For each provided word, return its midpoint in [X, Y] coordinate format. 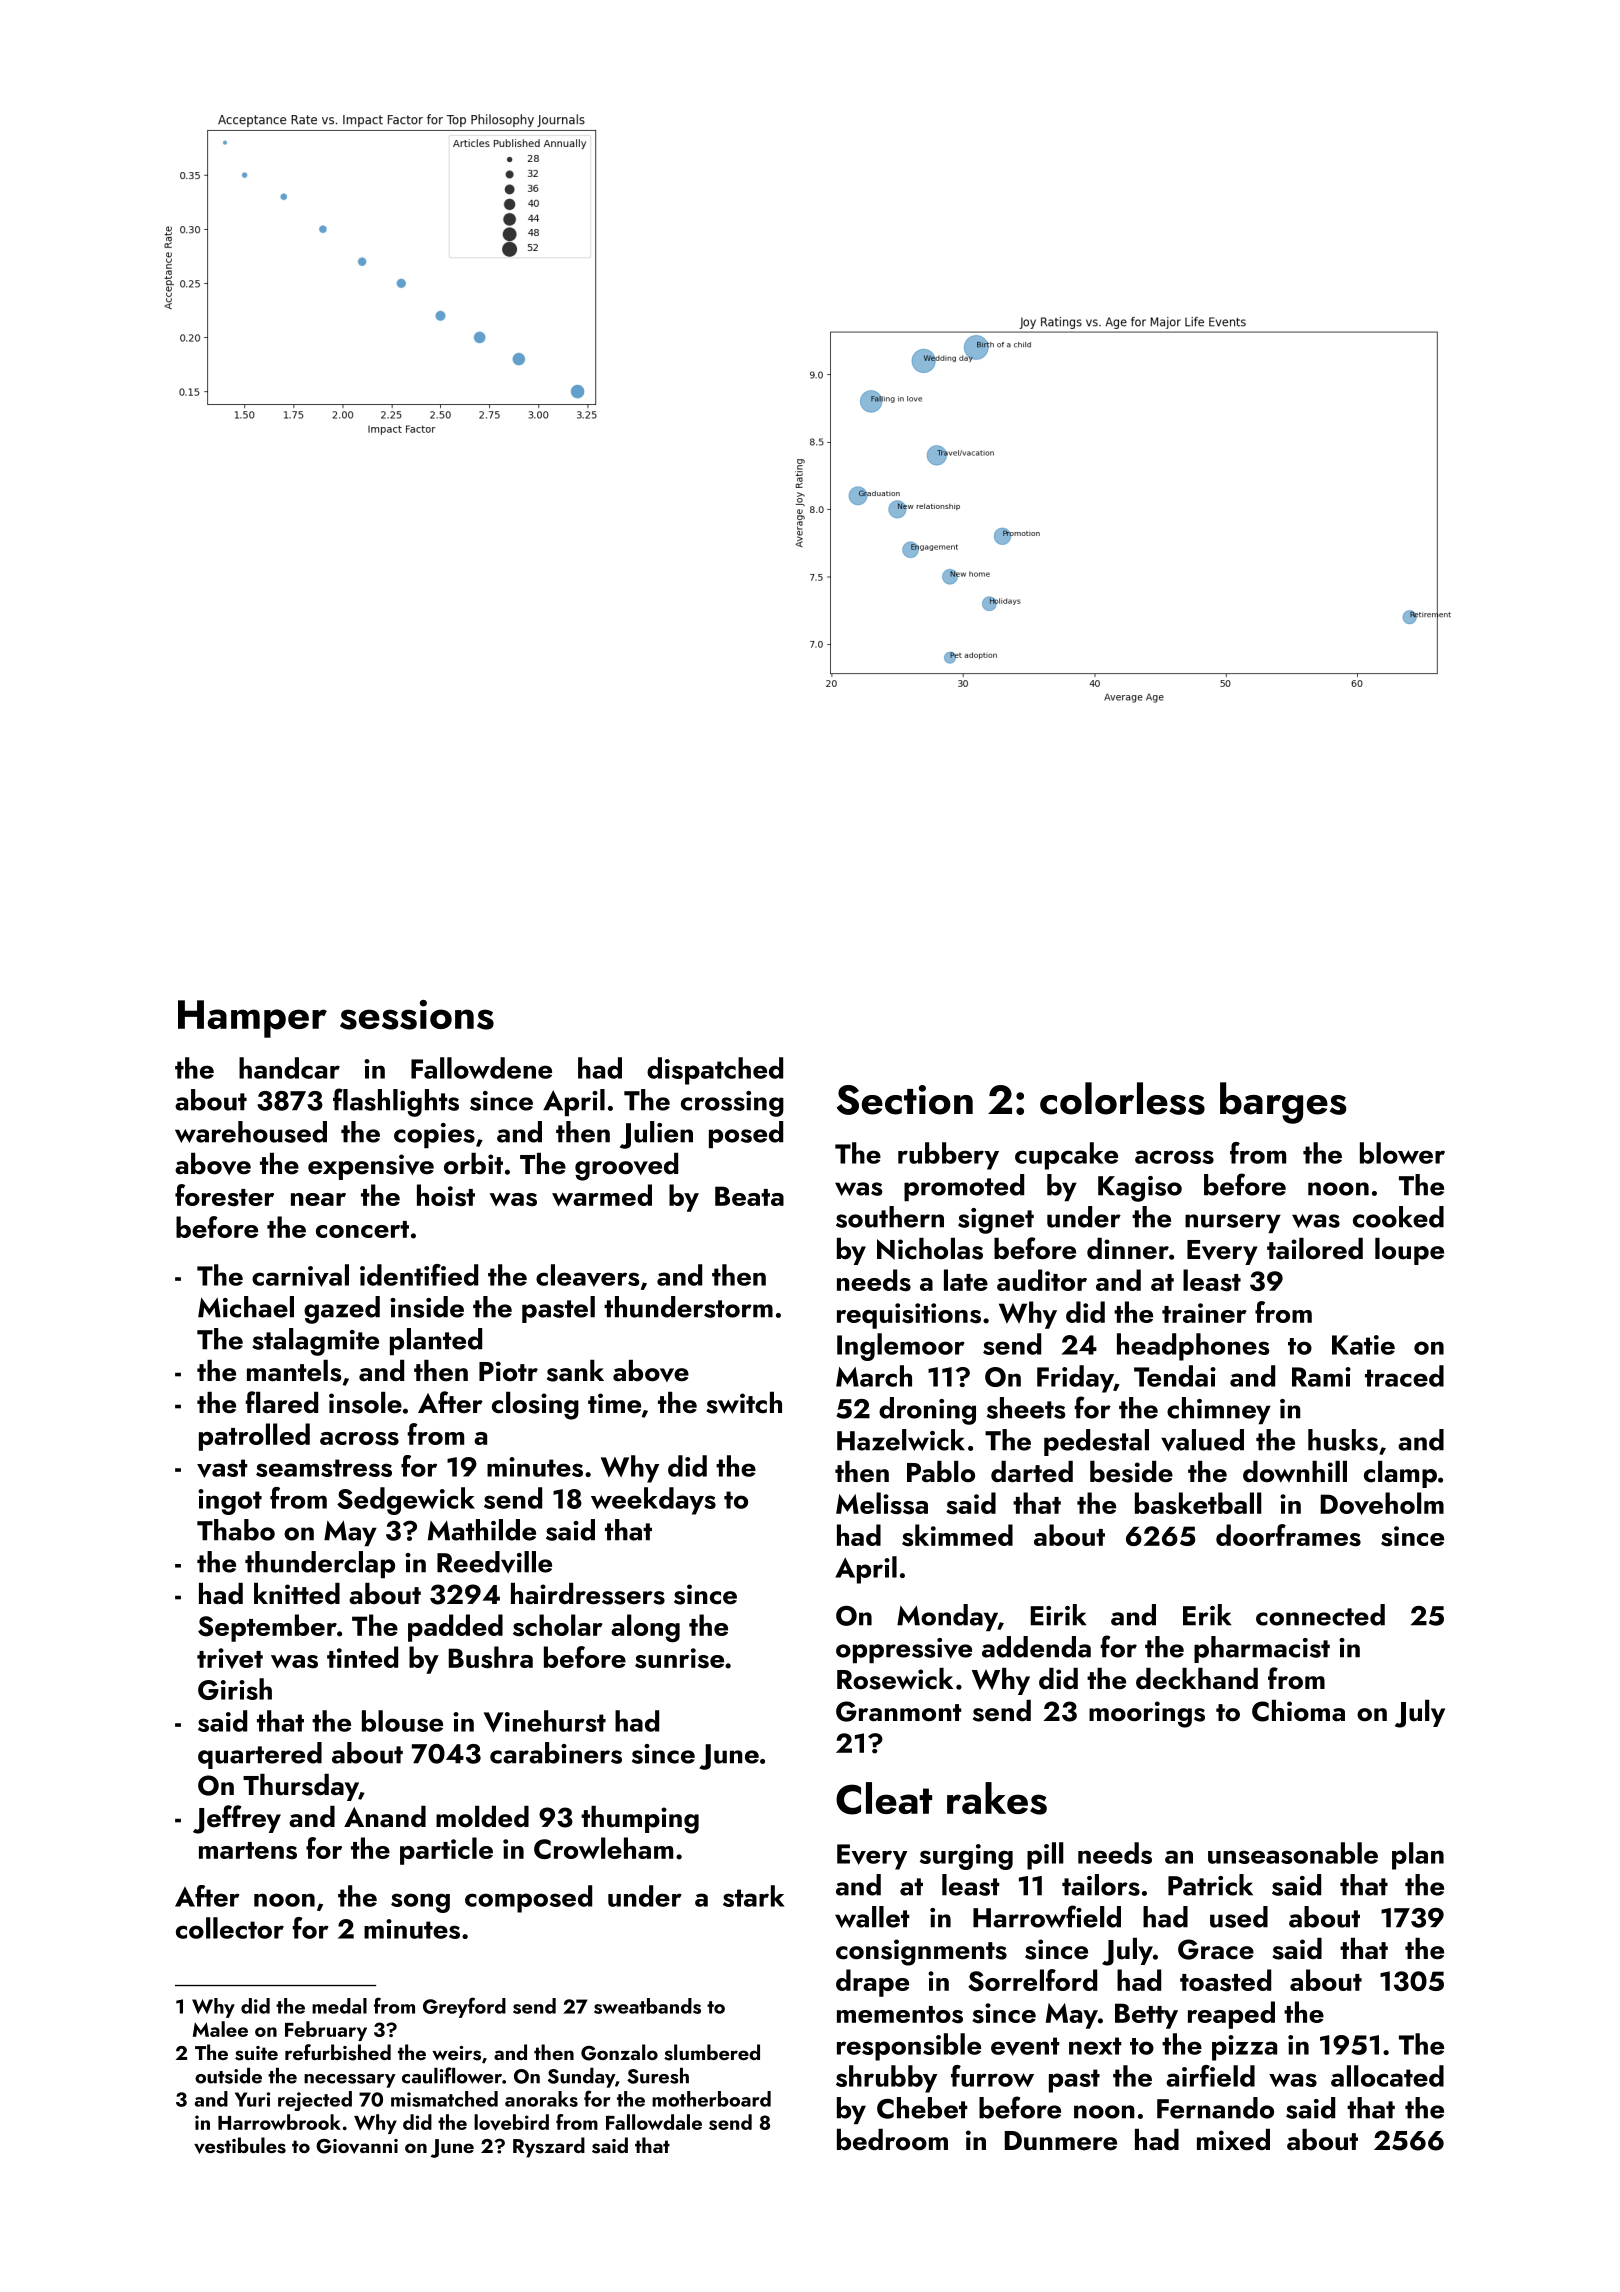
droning [927, 1411]
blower [1402, 1153]
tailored [1315, 1249]
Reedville [494, 1562]
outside [228, 2075]
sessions [417, 1015]
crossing [732, 1104]
